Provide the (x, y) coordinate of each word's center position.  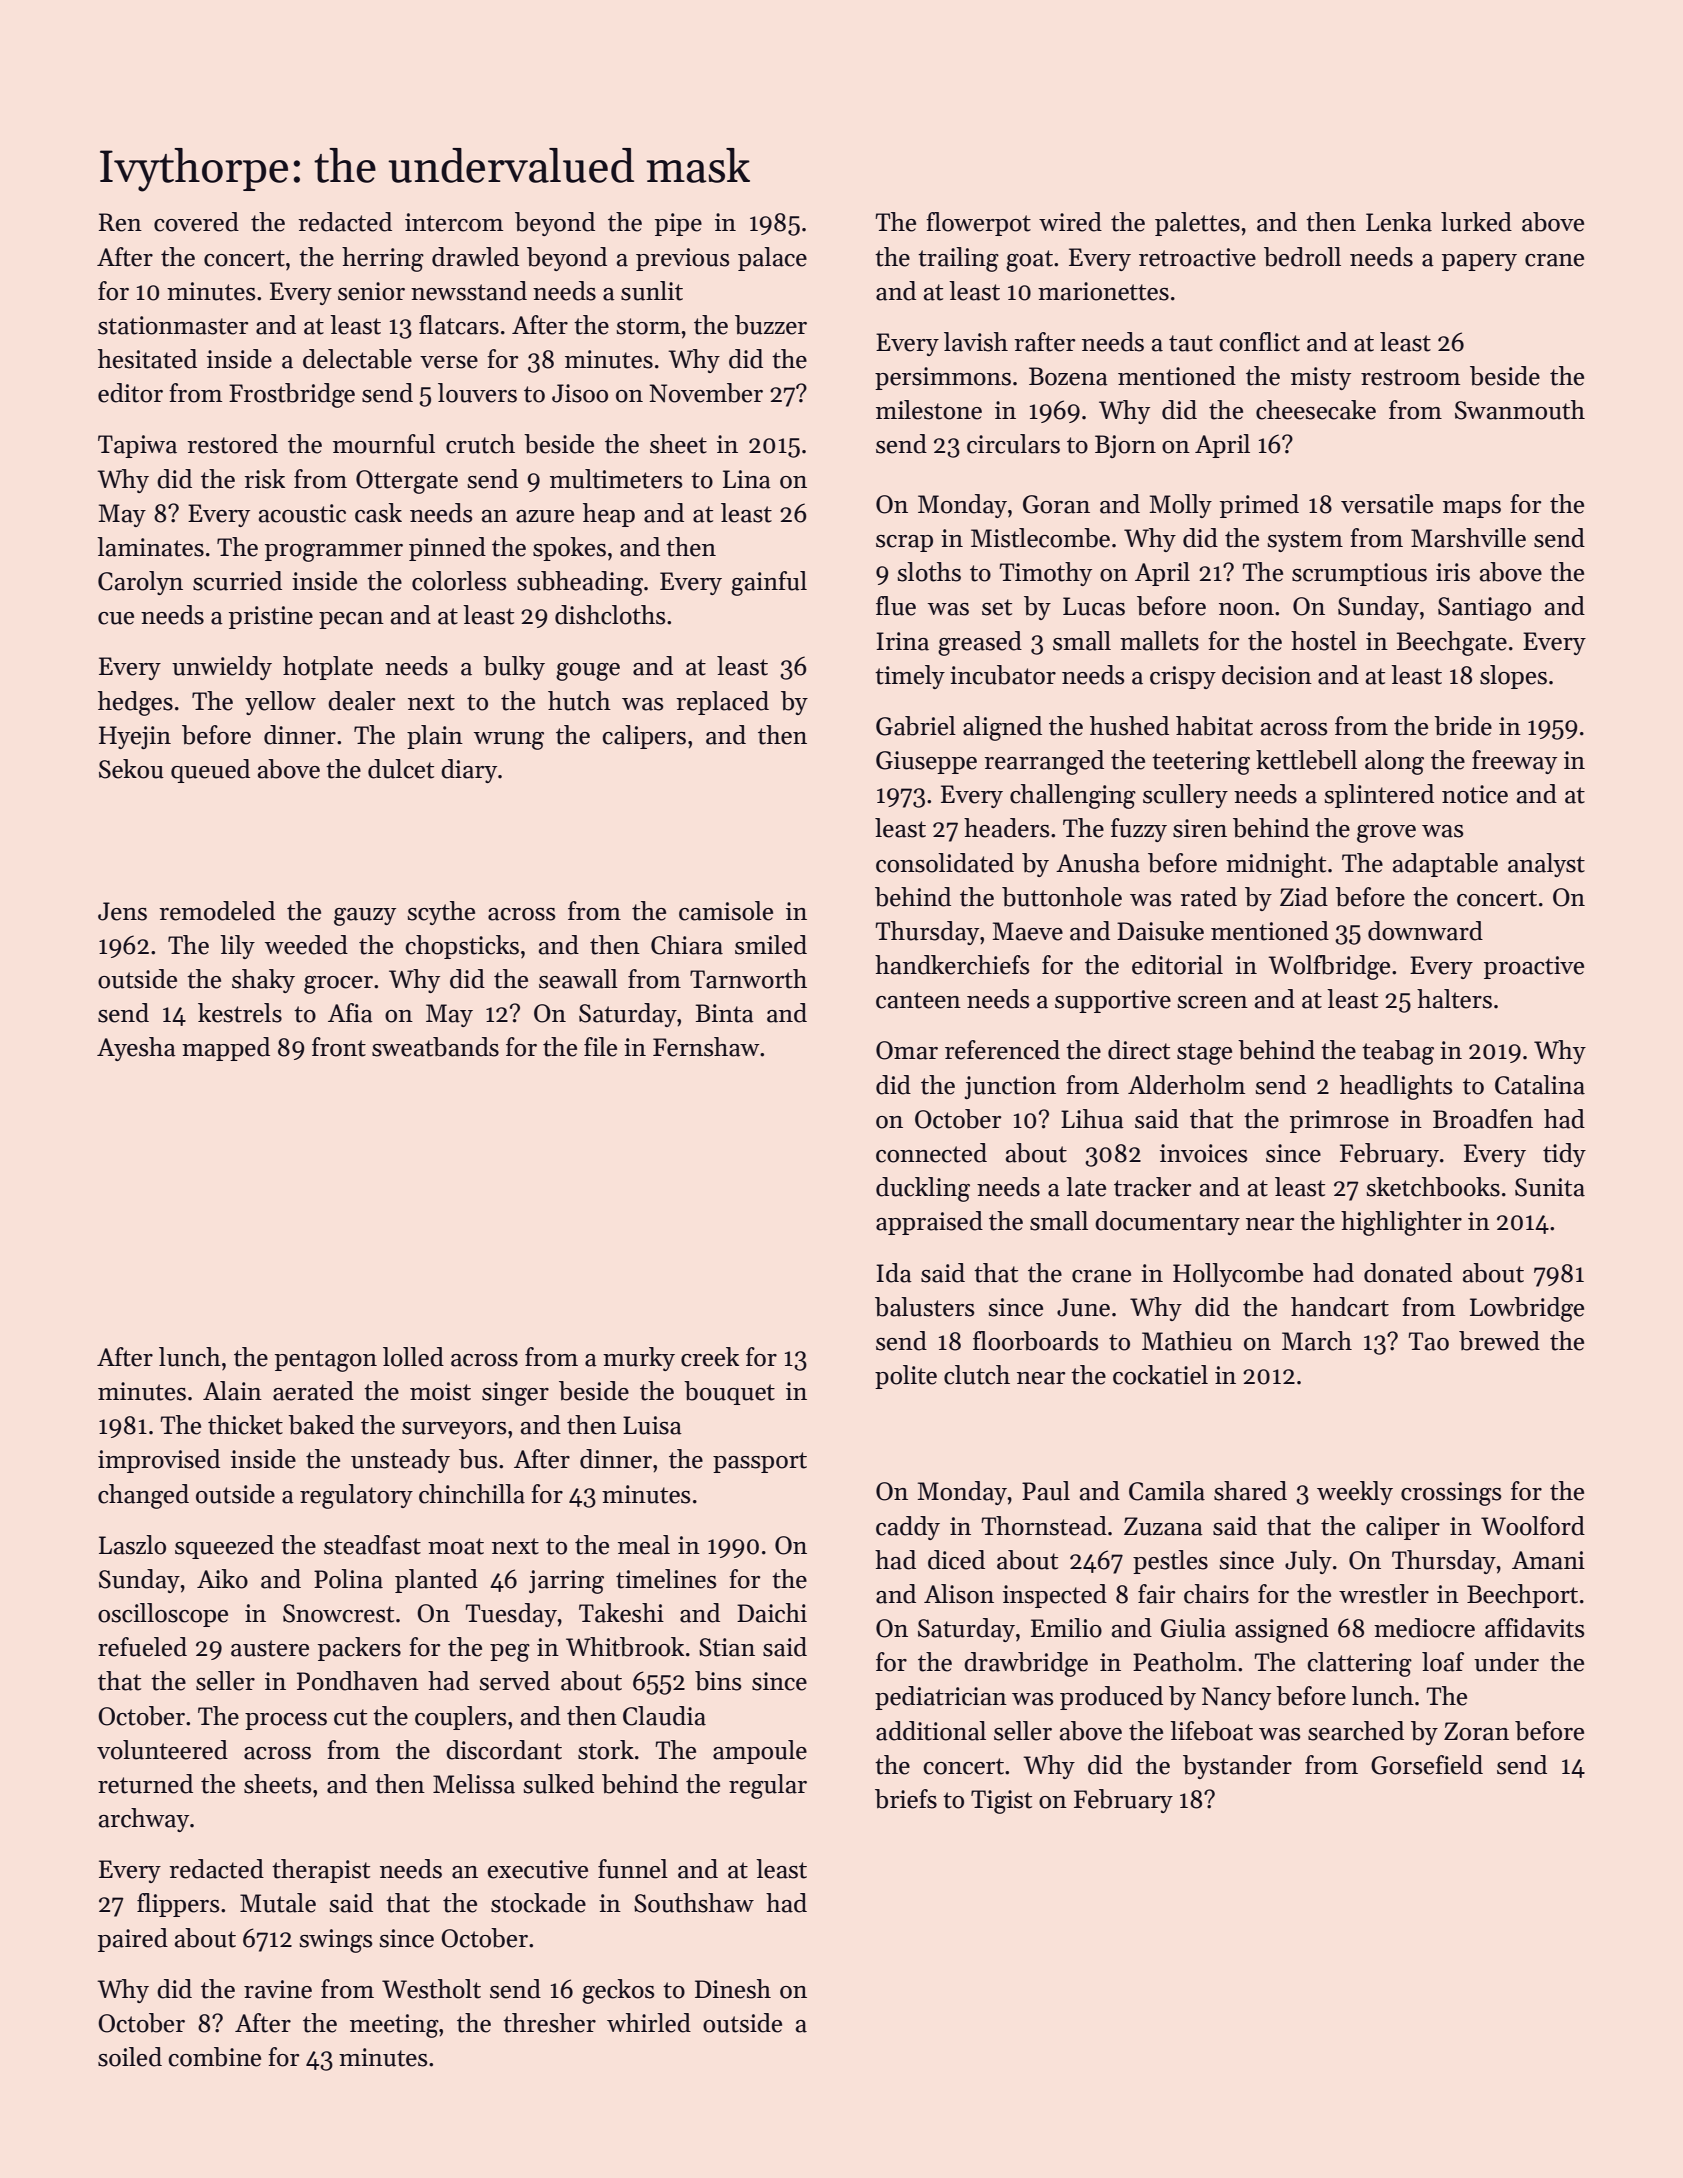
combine (214, 2057)
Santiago (1484, 609)
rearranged (1044, 762)
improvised (159, 1461)
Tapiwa (137, 446)
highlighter (1401, 1223)
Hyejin (135, 737)
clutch (977, 1375)
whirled (649, 2023)
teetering (1201, 763)
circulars (1013, 444)
